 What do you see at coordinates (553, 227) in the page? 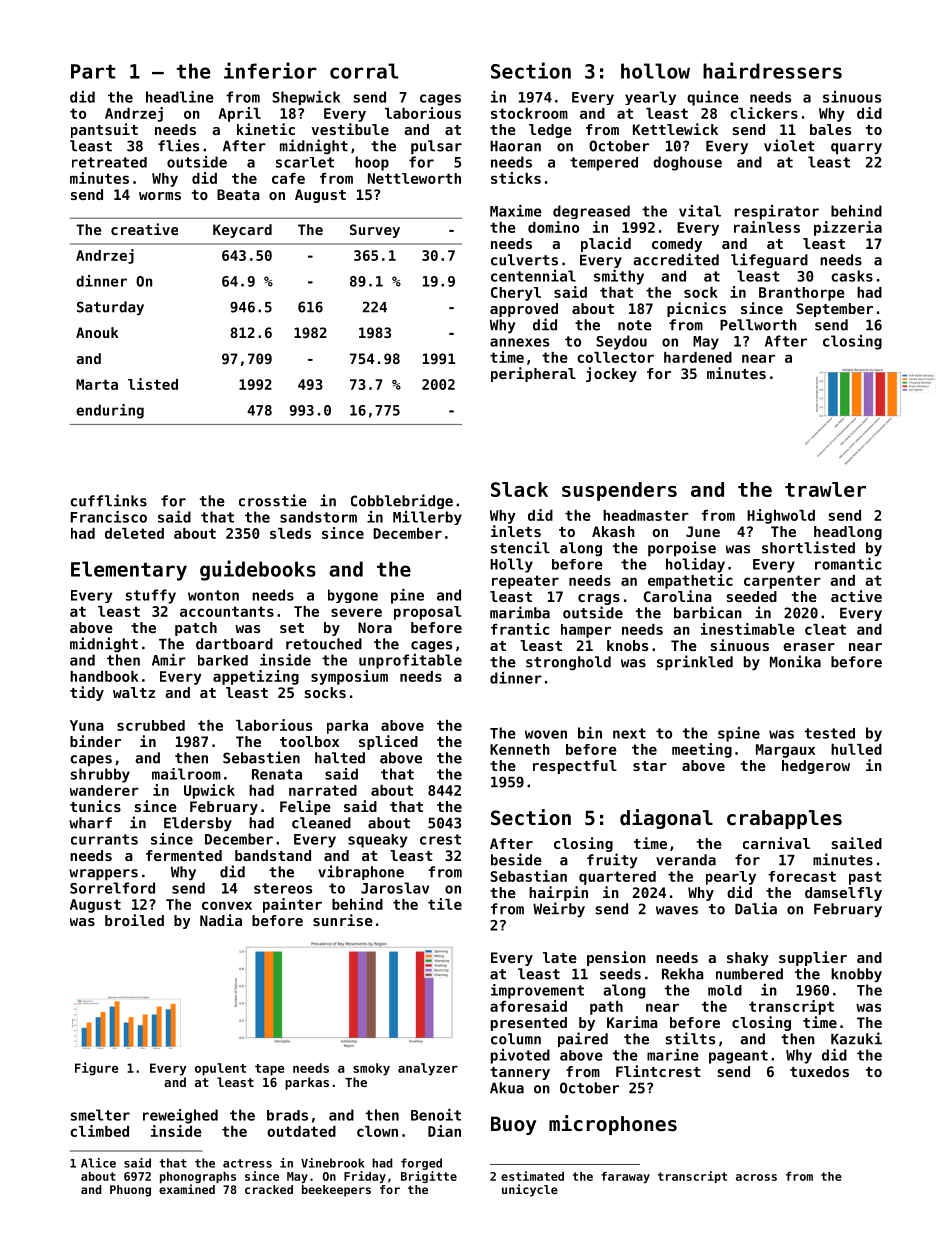
I see `domino` at bounding box center [553, 227].
